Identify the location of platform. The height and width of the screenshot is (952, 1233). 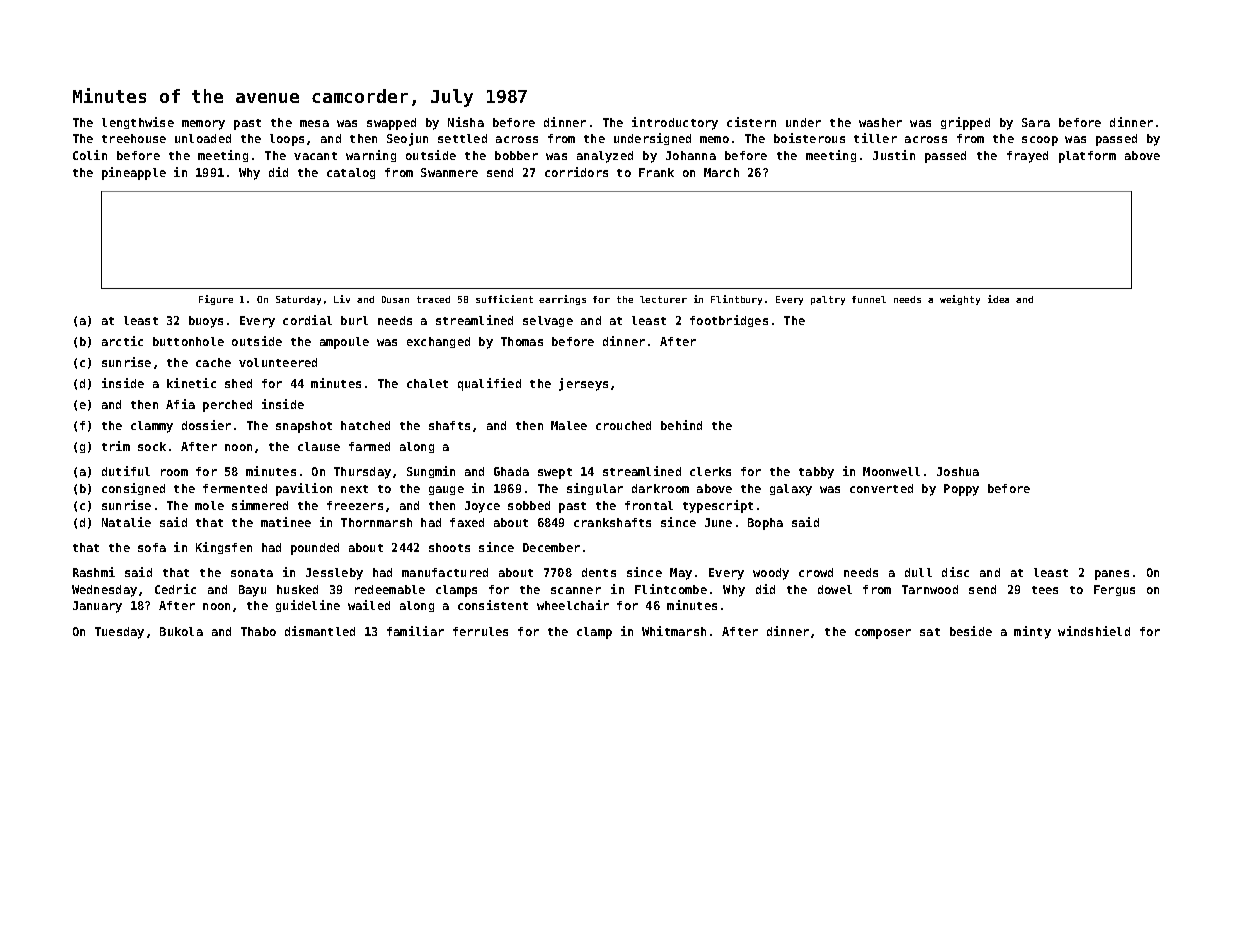
(1087, 157).
